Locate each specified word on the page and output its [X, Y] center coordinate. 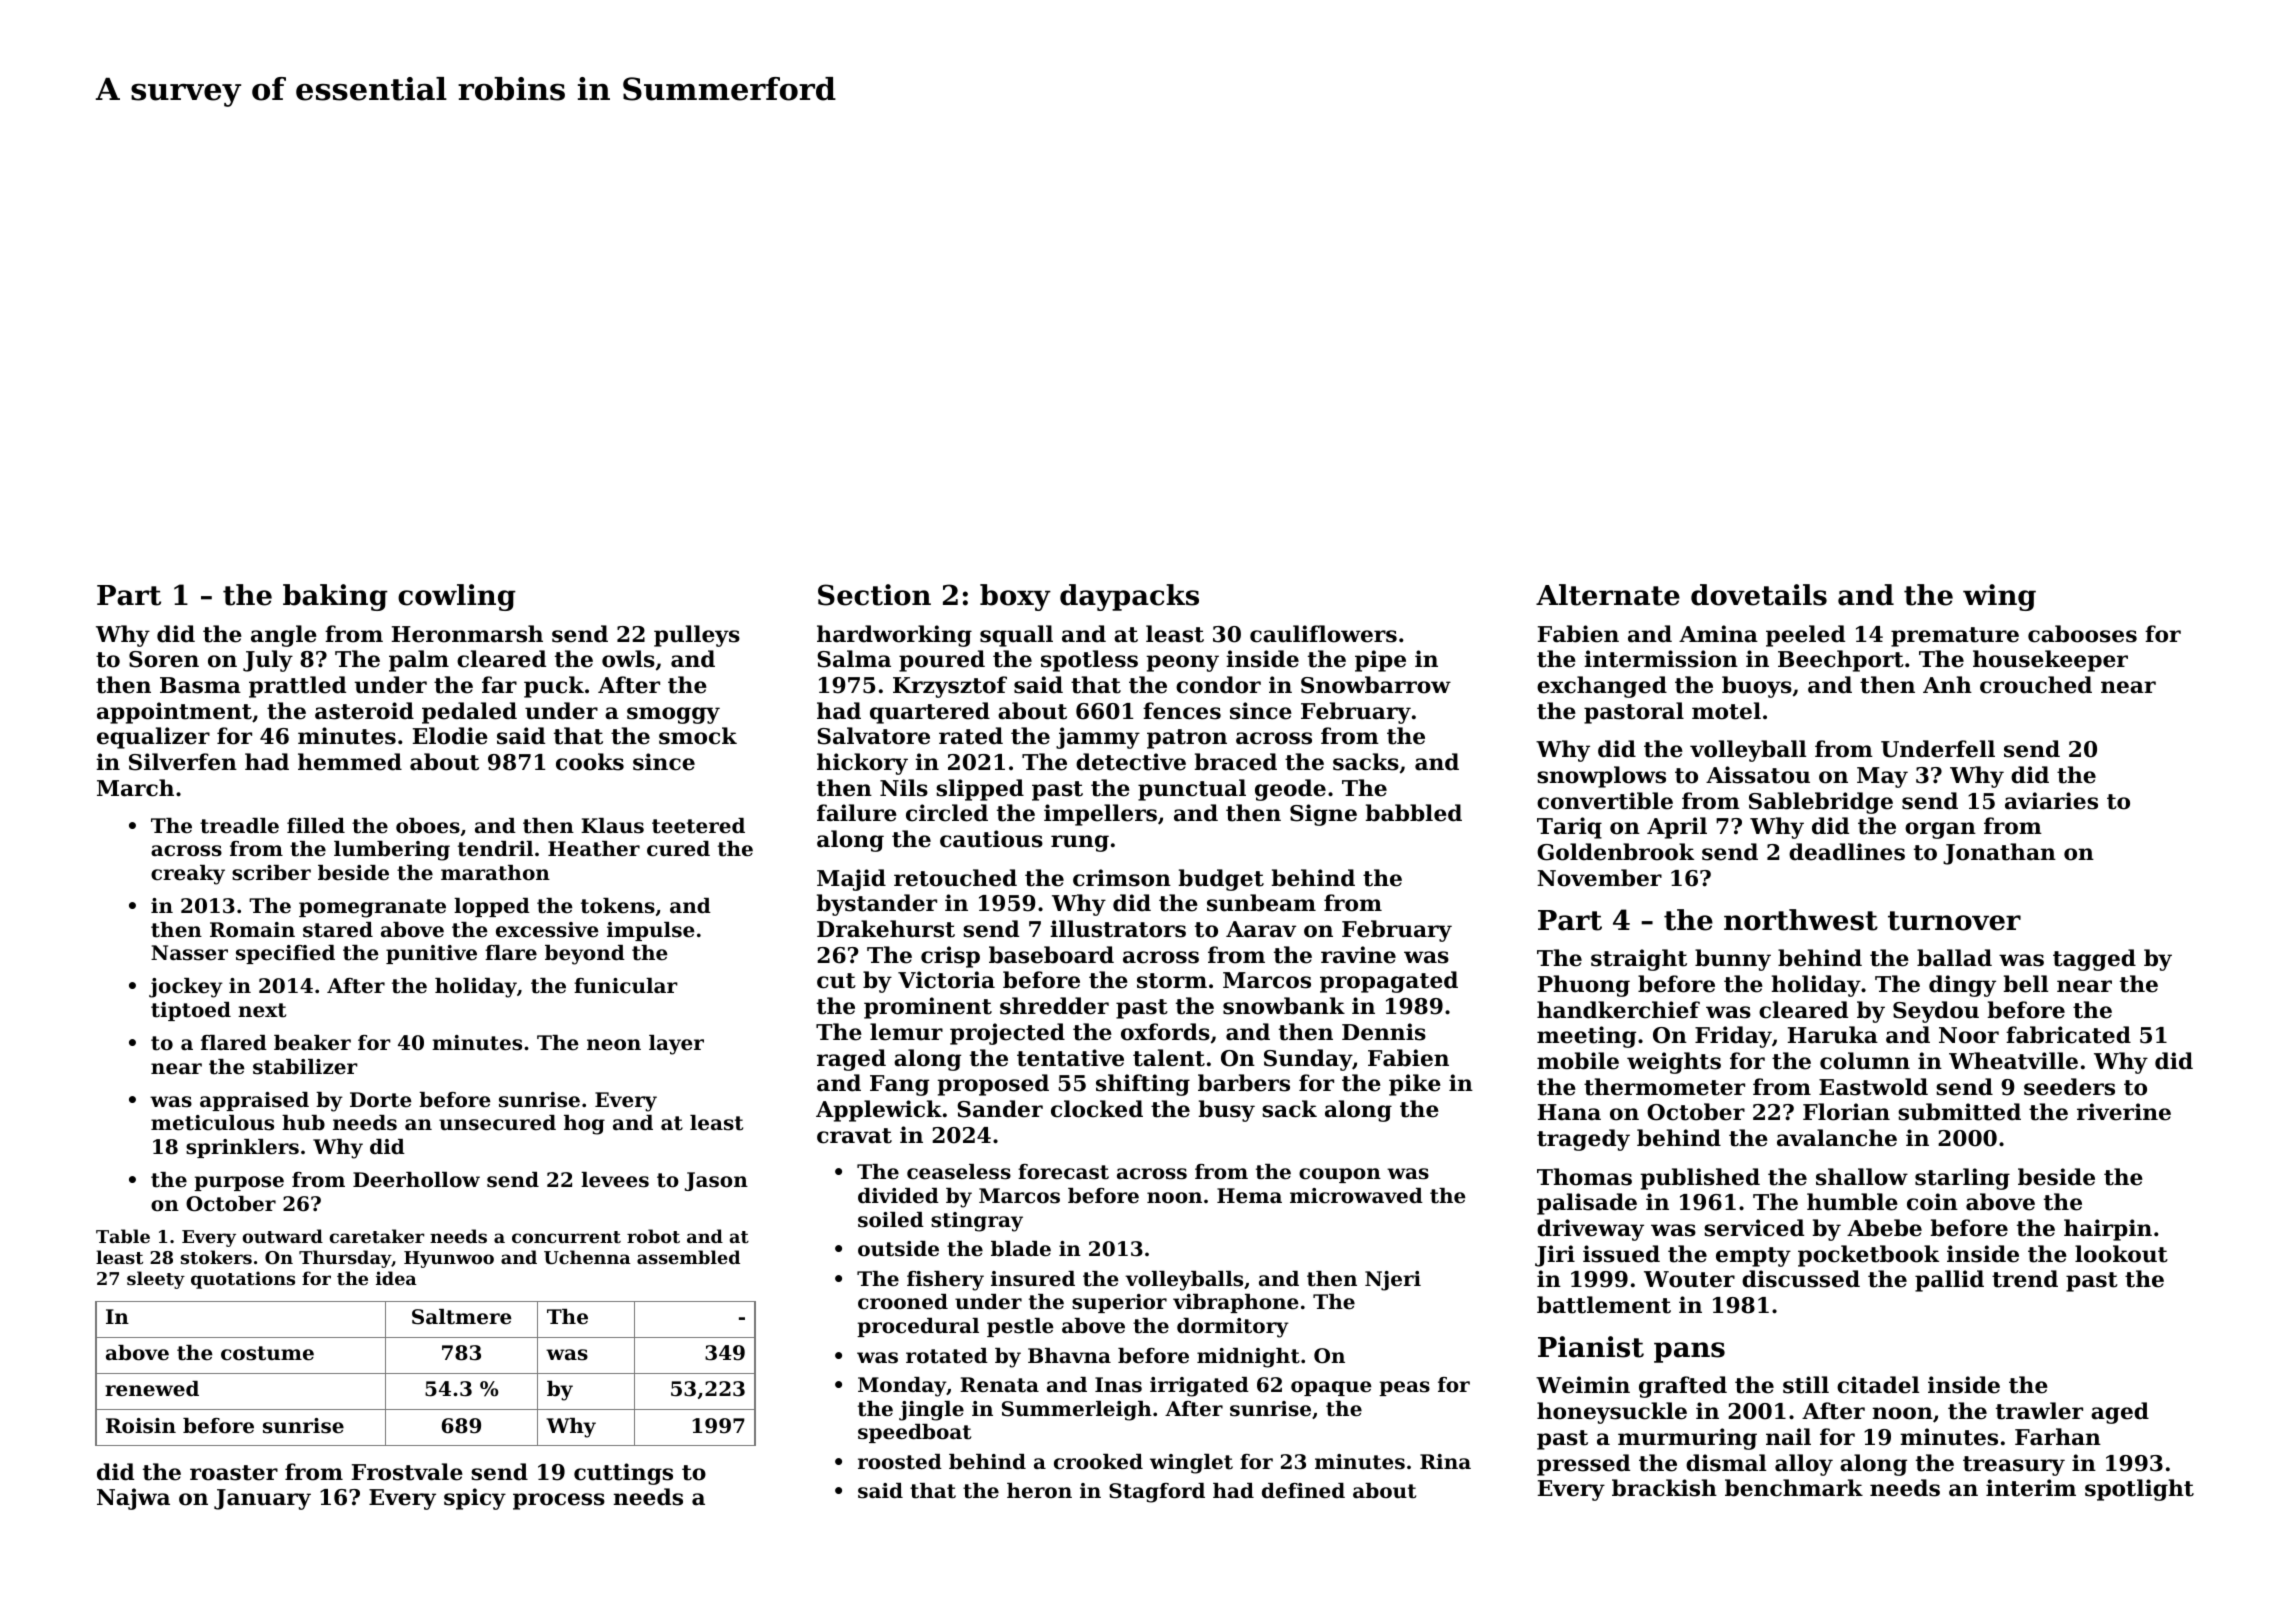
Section [874, 595]
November [1599, 878]
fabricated [2068, 1035]
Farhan [2058, 1437]
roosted [900, 1462]
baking [335, 597]
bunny [1733, 960]
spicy [475, 1499]
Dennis [1384, 1032]
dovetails [1759, 595]
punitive [431, 954]
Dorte [381, 1100]
